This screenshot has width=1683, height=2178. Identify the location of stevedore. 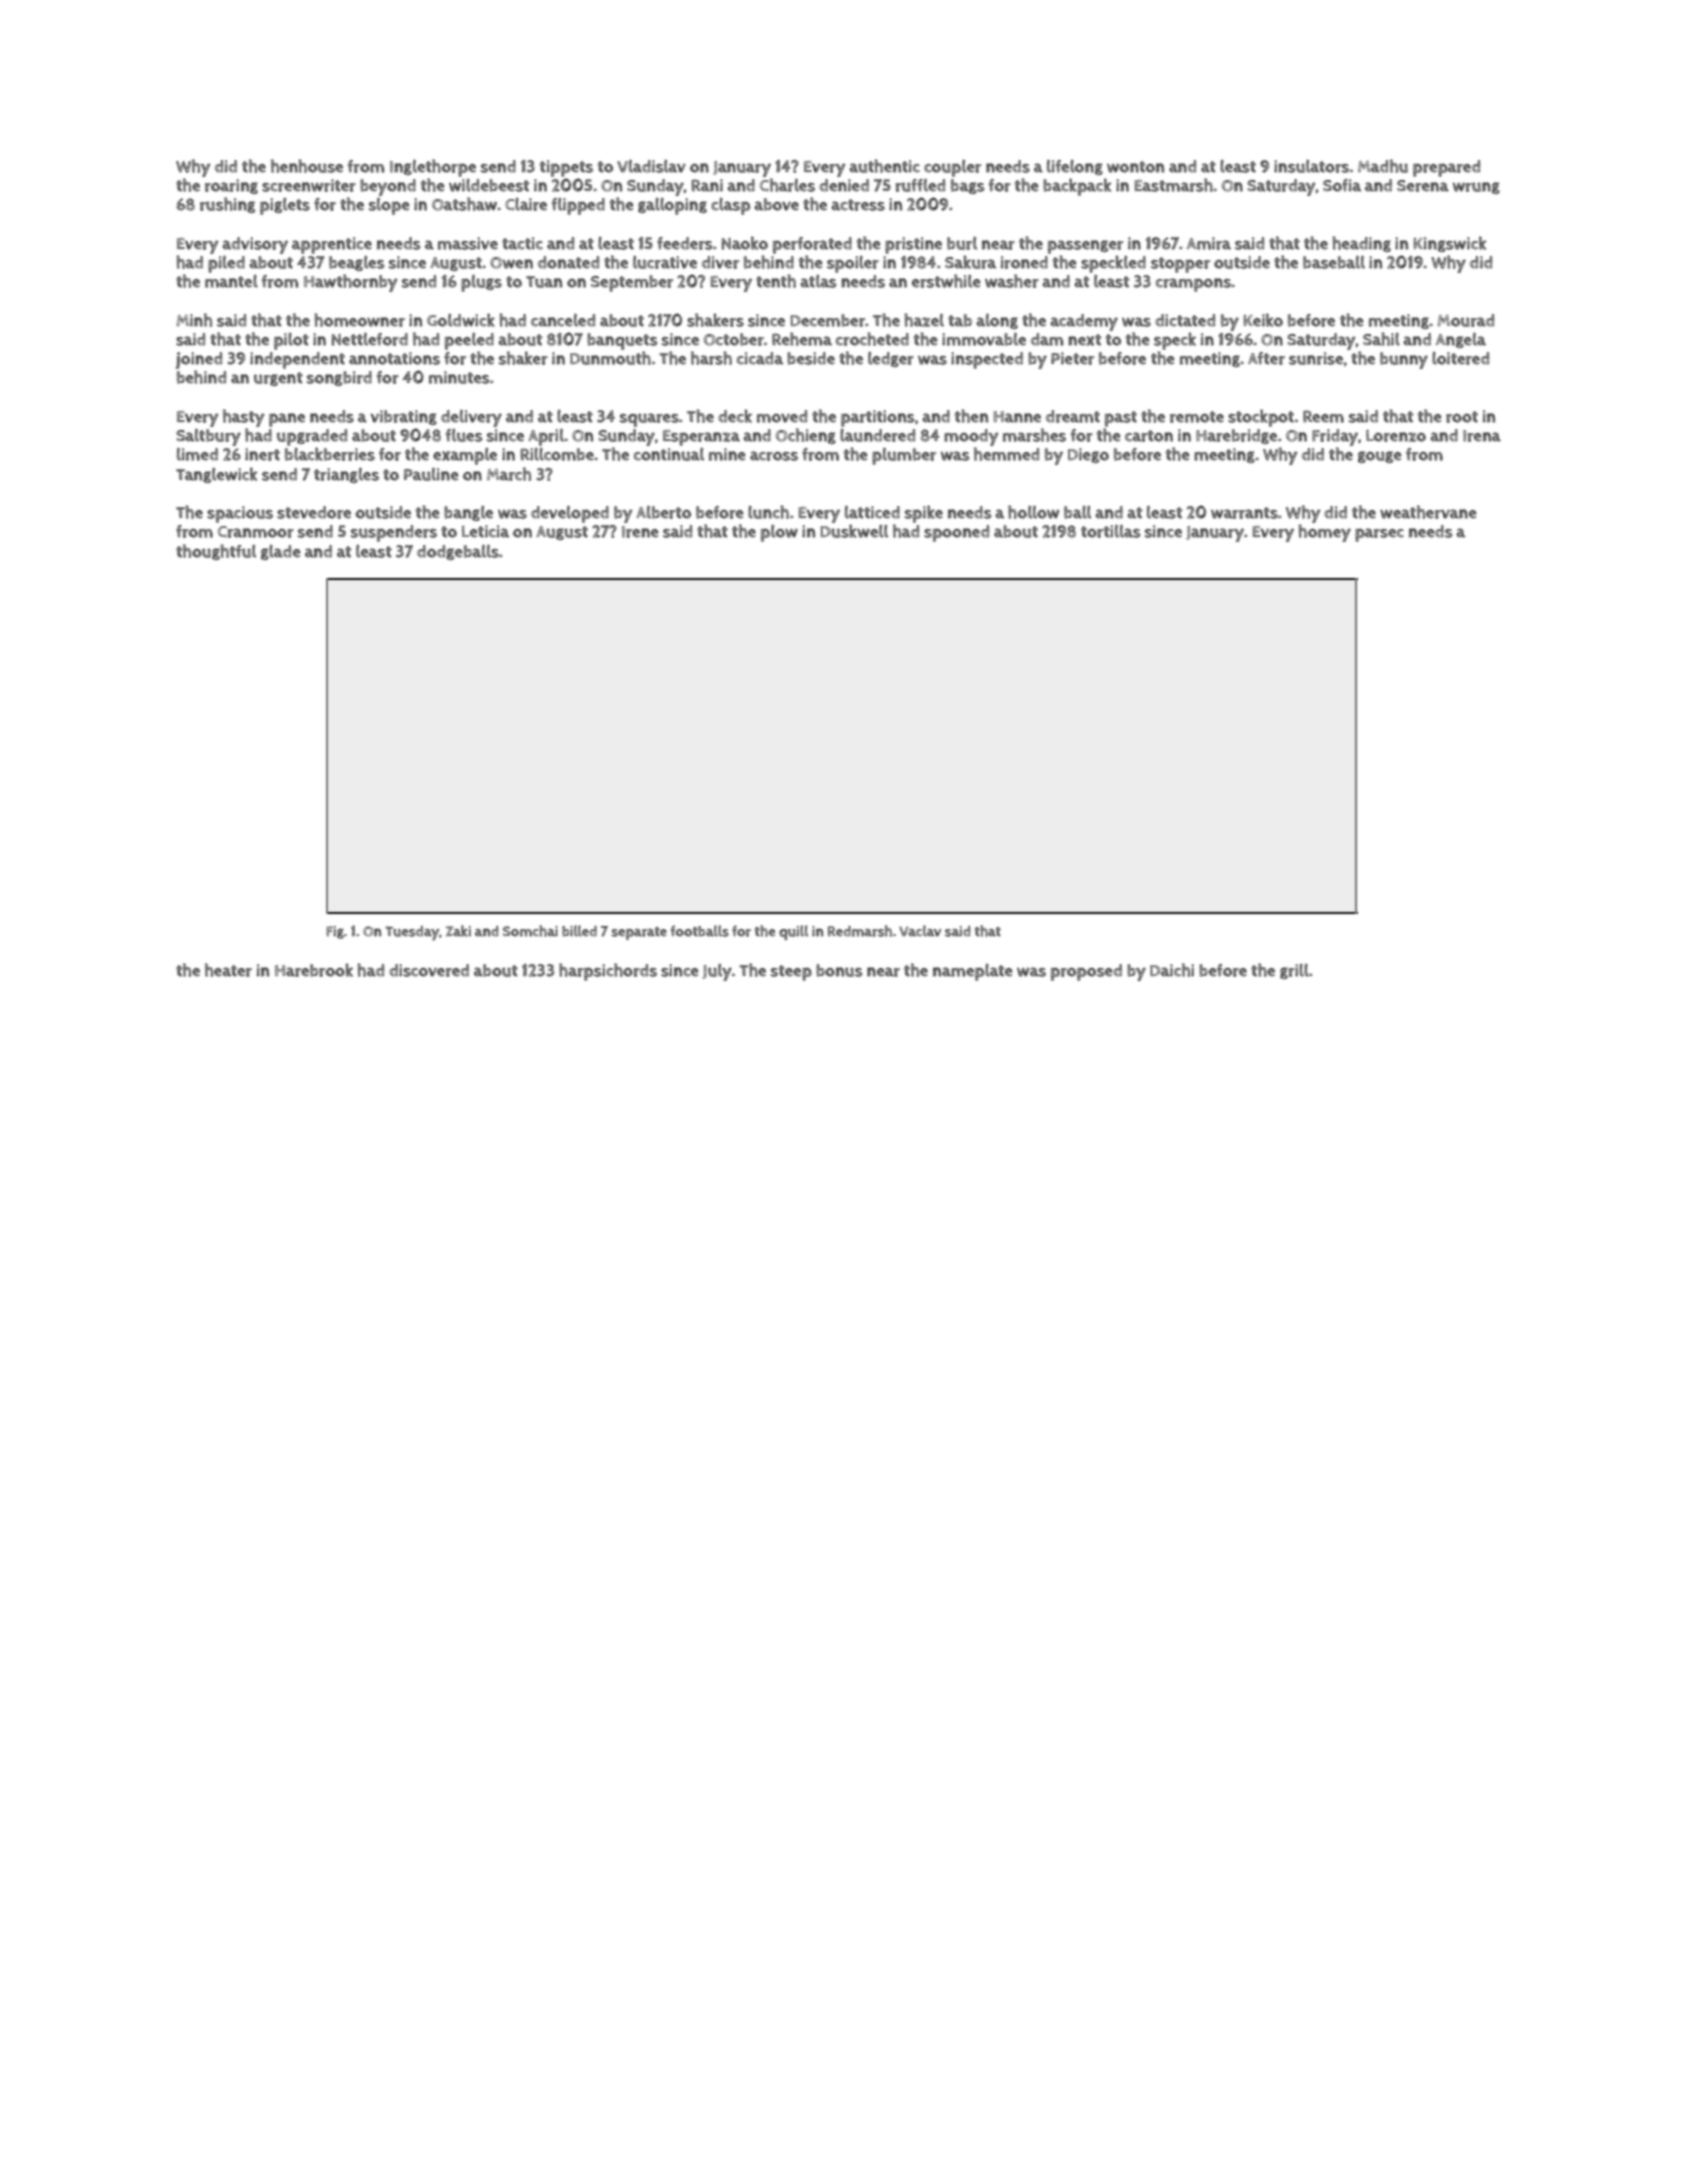
(314, 512).
